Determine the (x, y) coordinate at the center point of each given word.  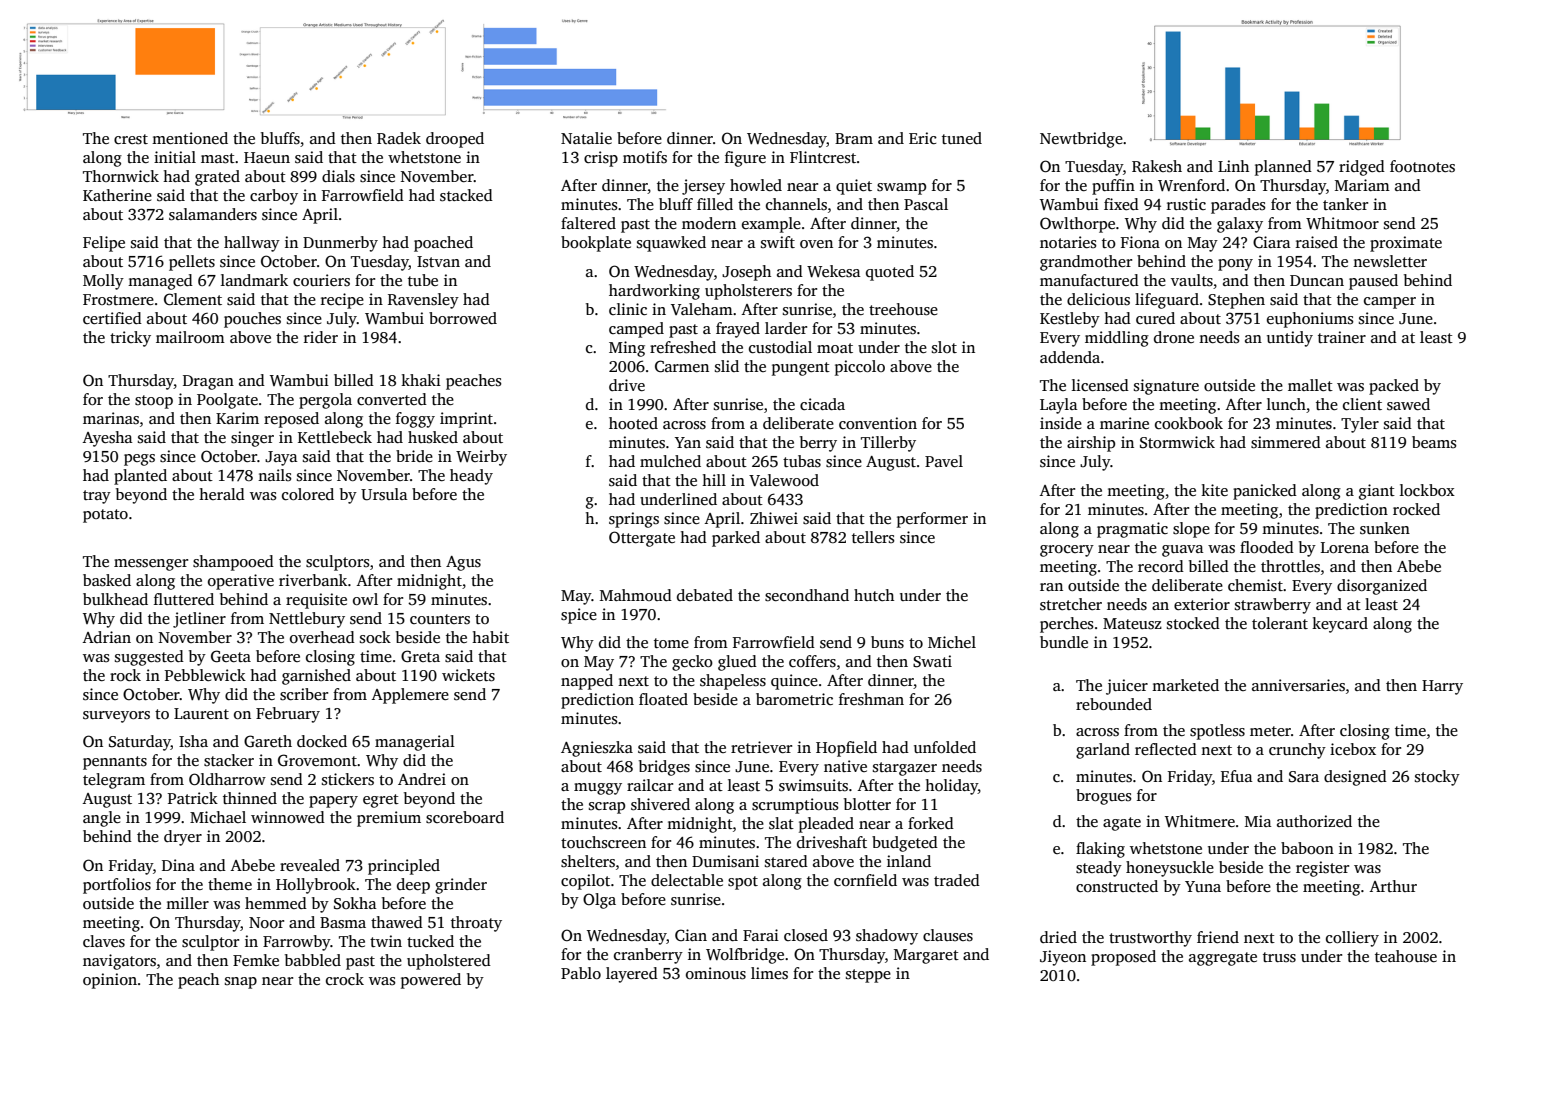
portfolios (117, 886)
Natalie (586, 138)
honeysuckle (1170, 869)
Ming (627, 349)
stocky (1437, 778)
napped (587, 682)
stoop (154, 402)
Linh (1233, 166)
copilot (585, 882)
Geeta (231, 656)
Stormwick (1177, 442)
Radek (399, 138)
